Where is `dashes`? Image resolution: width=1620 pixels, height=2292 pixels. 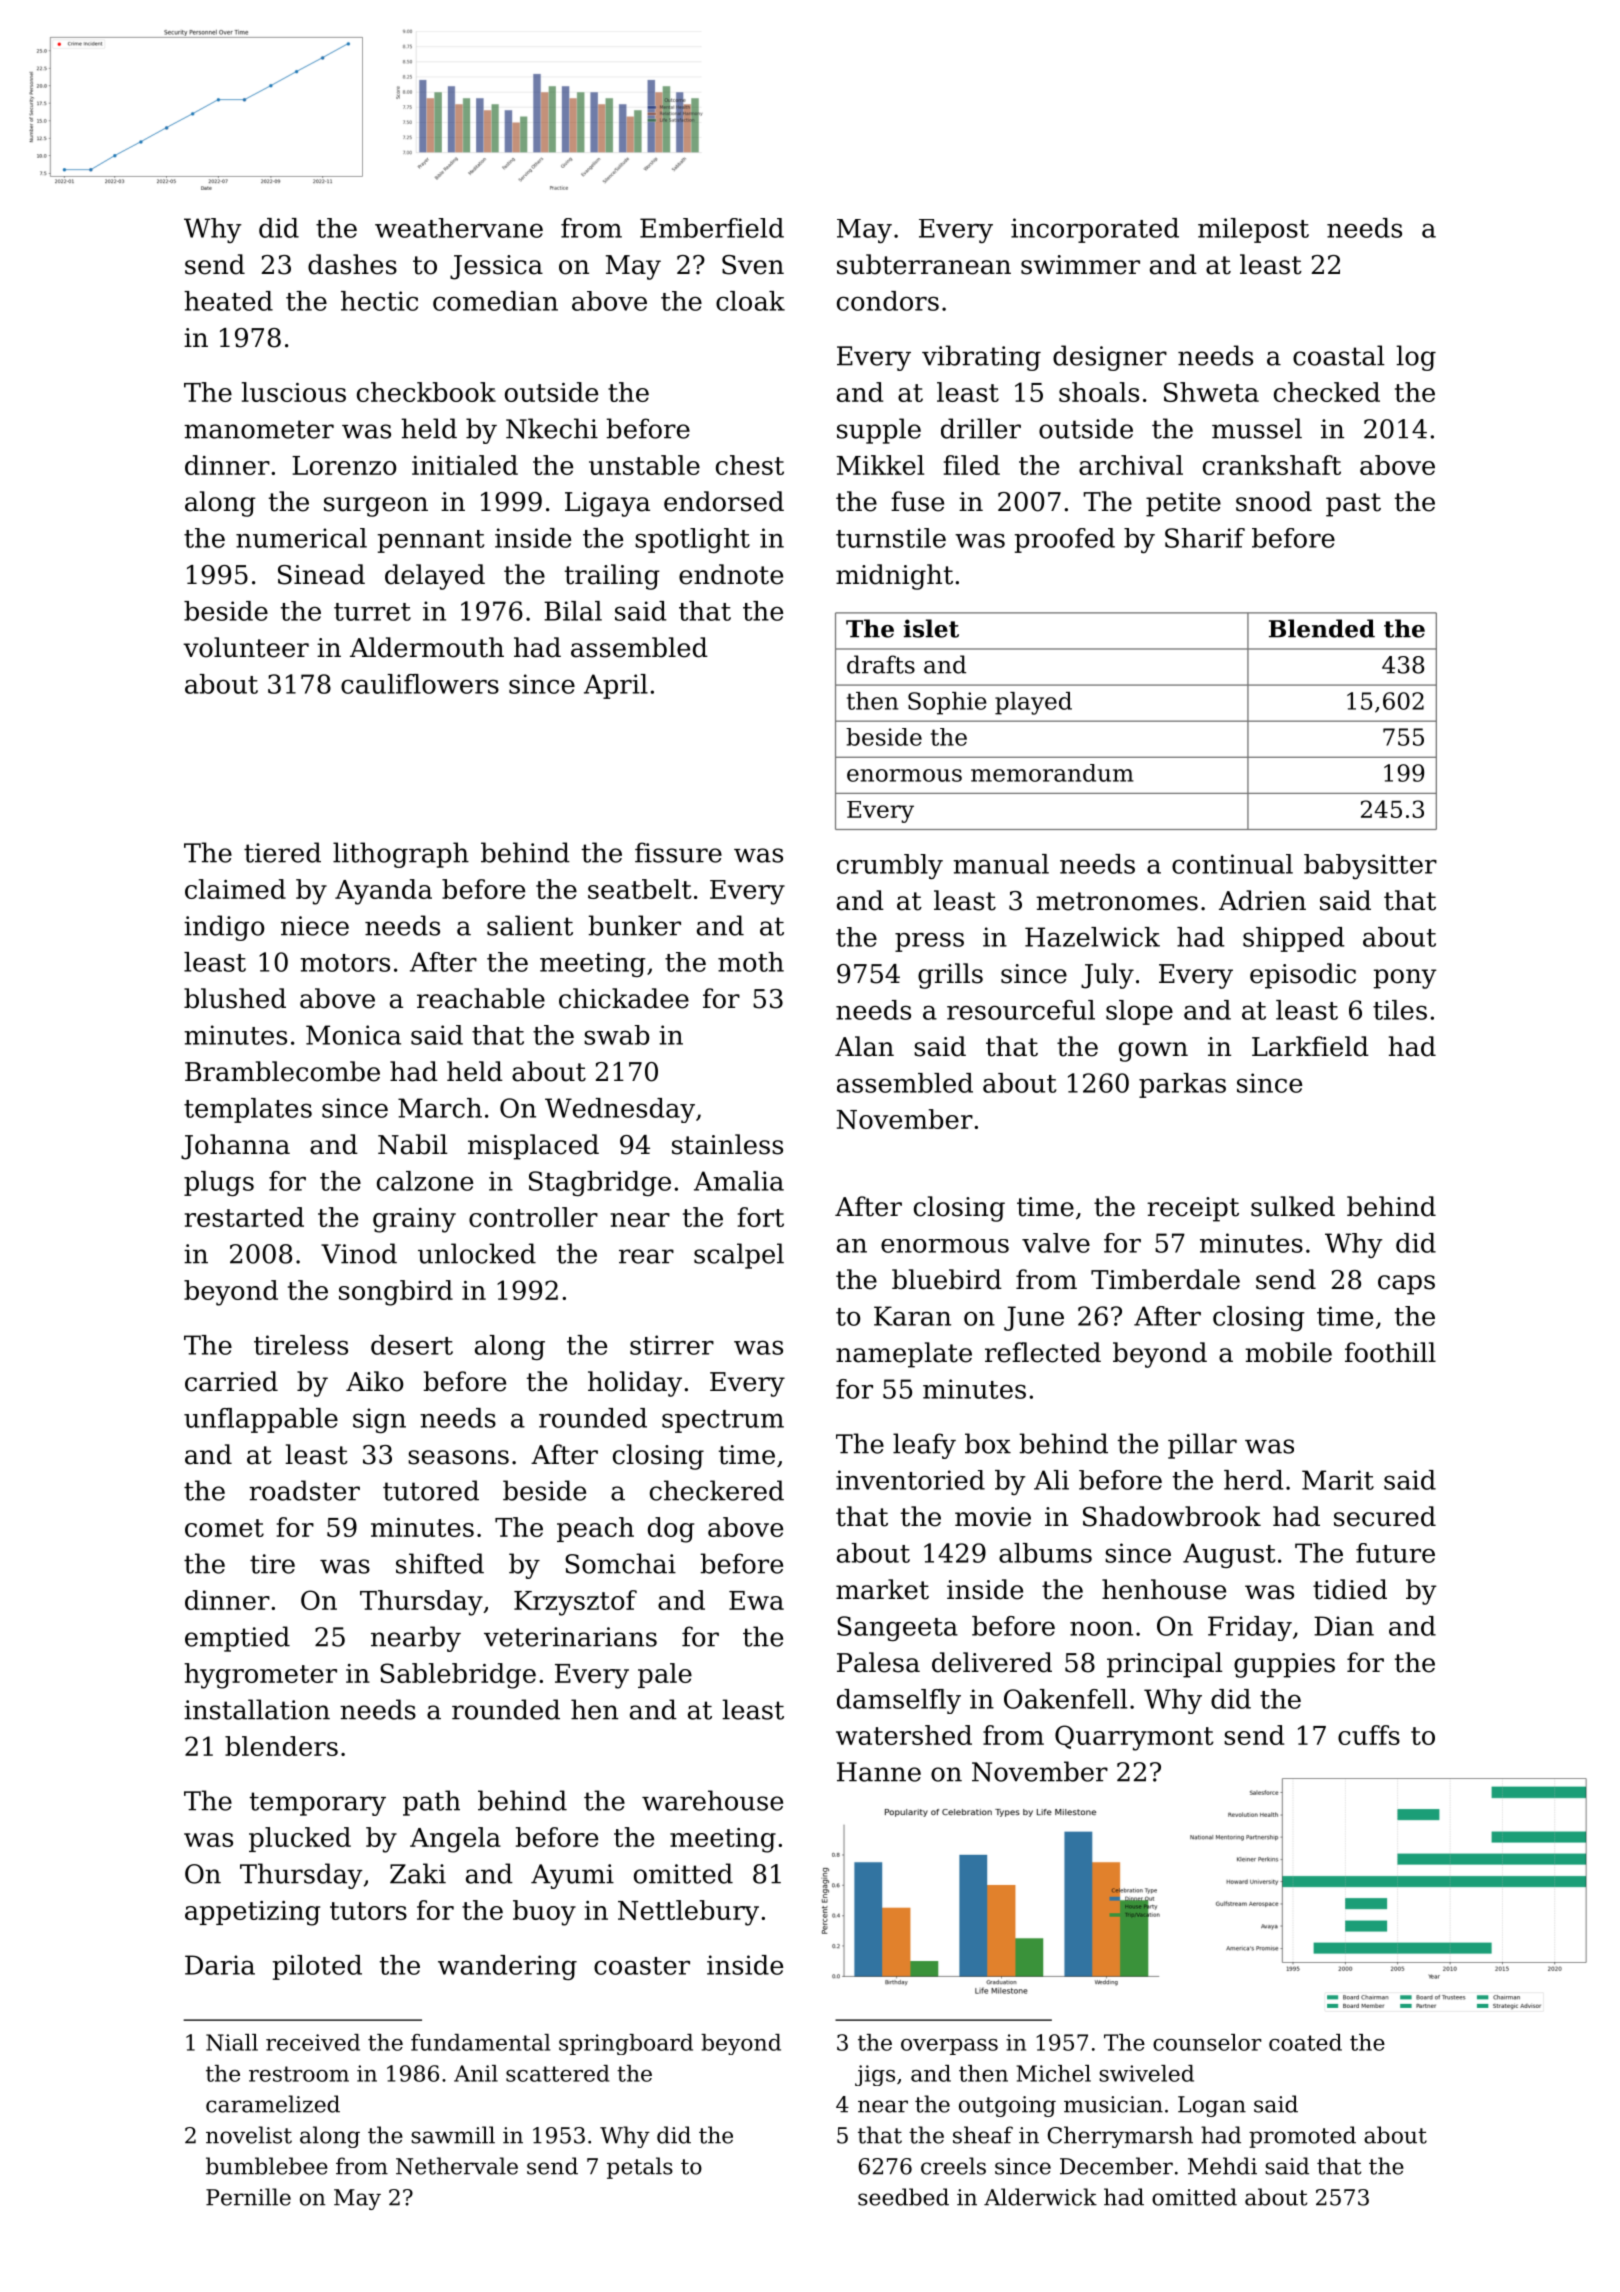 dashes is located at coordinates (352, 264).
